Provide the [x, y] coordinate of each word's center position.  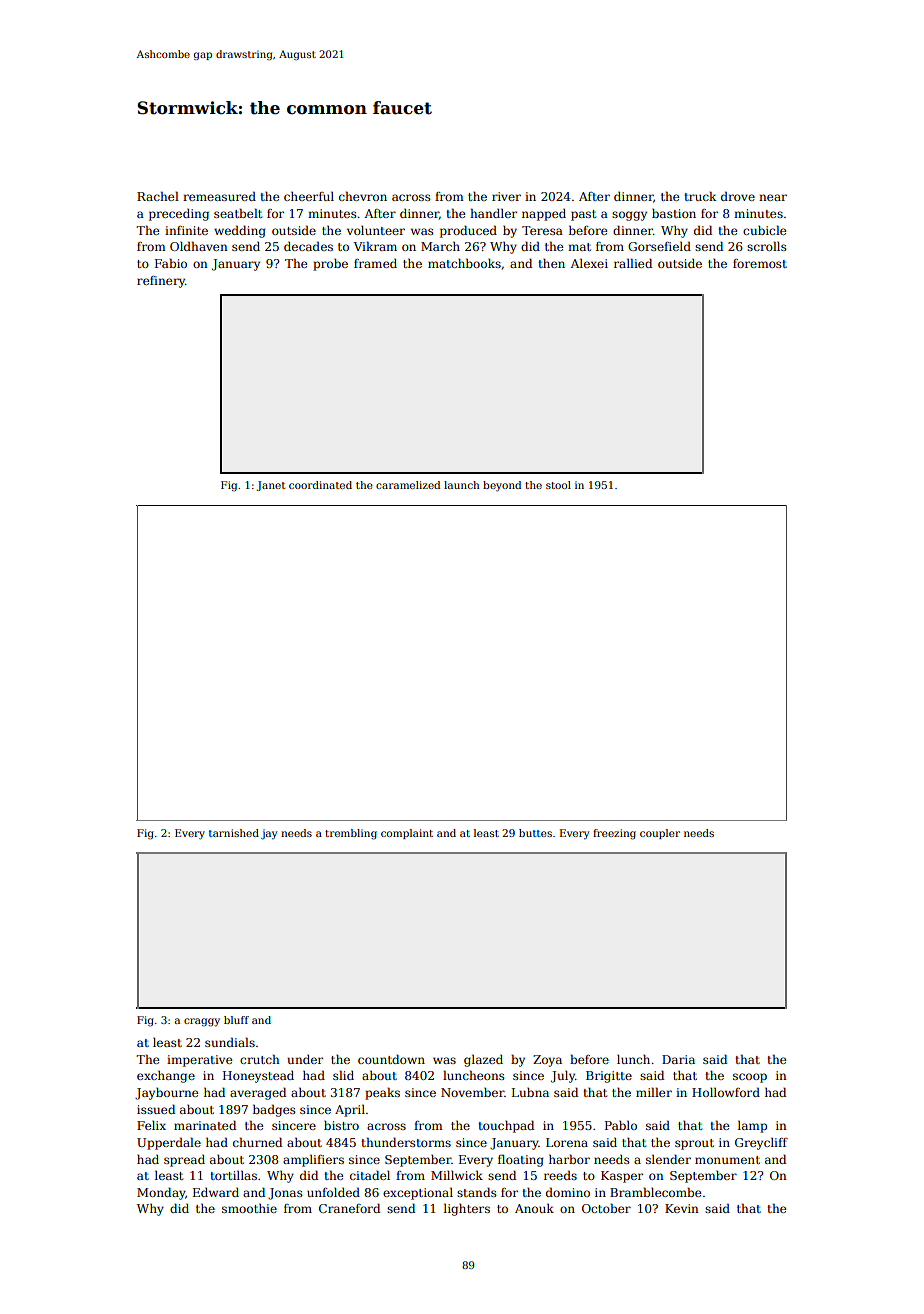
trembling [351, 834]
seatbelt [238, 213]
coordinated [320, 485]
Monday [161, 1193]
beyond [502, 486]
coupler [660, 834]
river [506, 196]
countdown [391, 1059]
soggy [629, 216]
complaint [407, 834]
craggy [202, 1022]
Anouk [534, 1208]
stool [558, 485]
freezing [614, 834]
